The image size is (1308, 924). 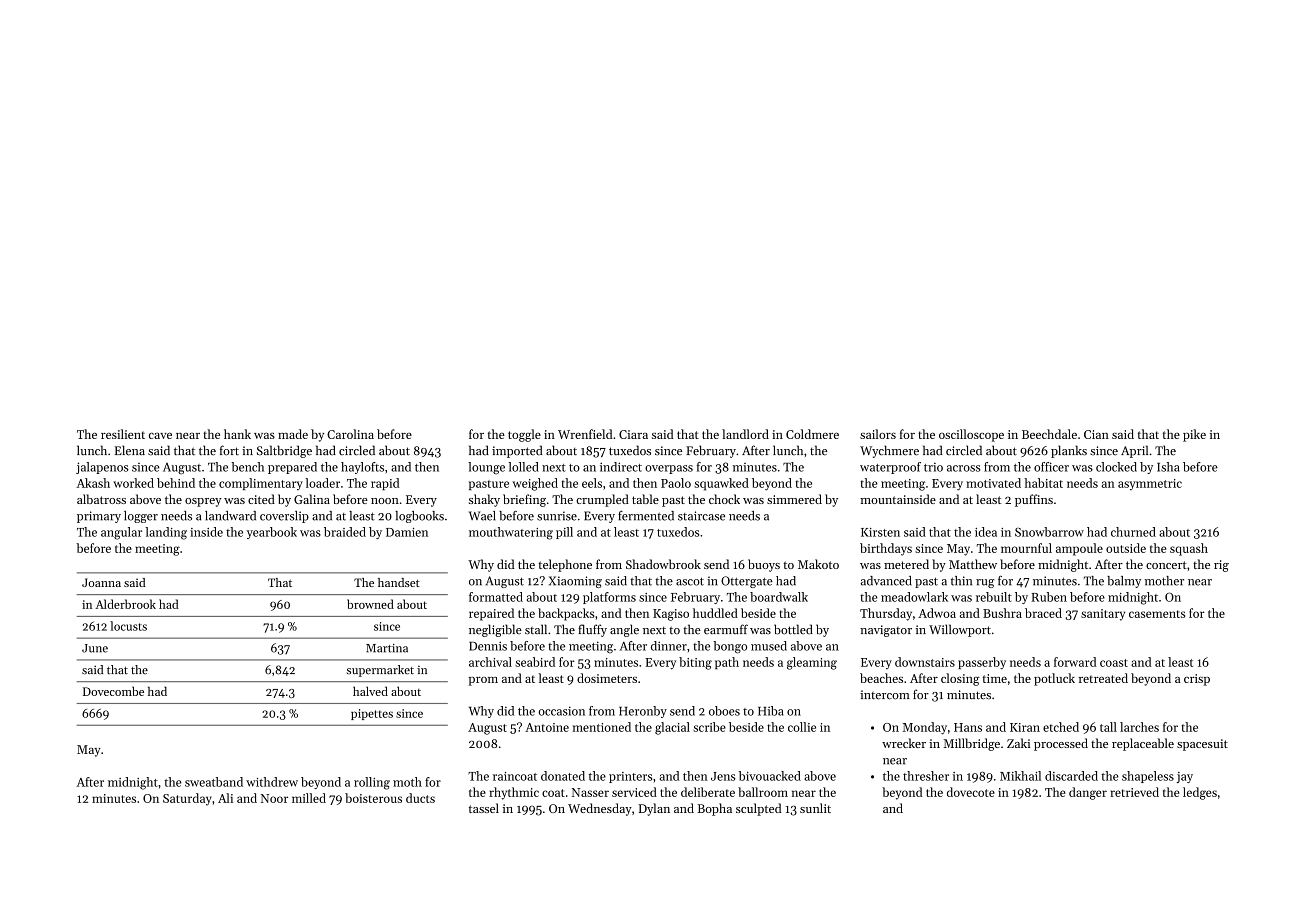 What do you see at coordinates (387, 648) in the image?
I see `Martina` at bounding box center [387, 648].
